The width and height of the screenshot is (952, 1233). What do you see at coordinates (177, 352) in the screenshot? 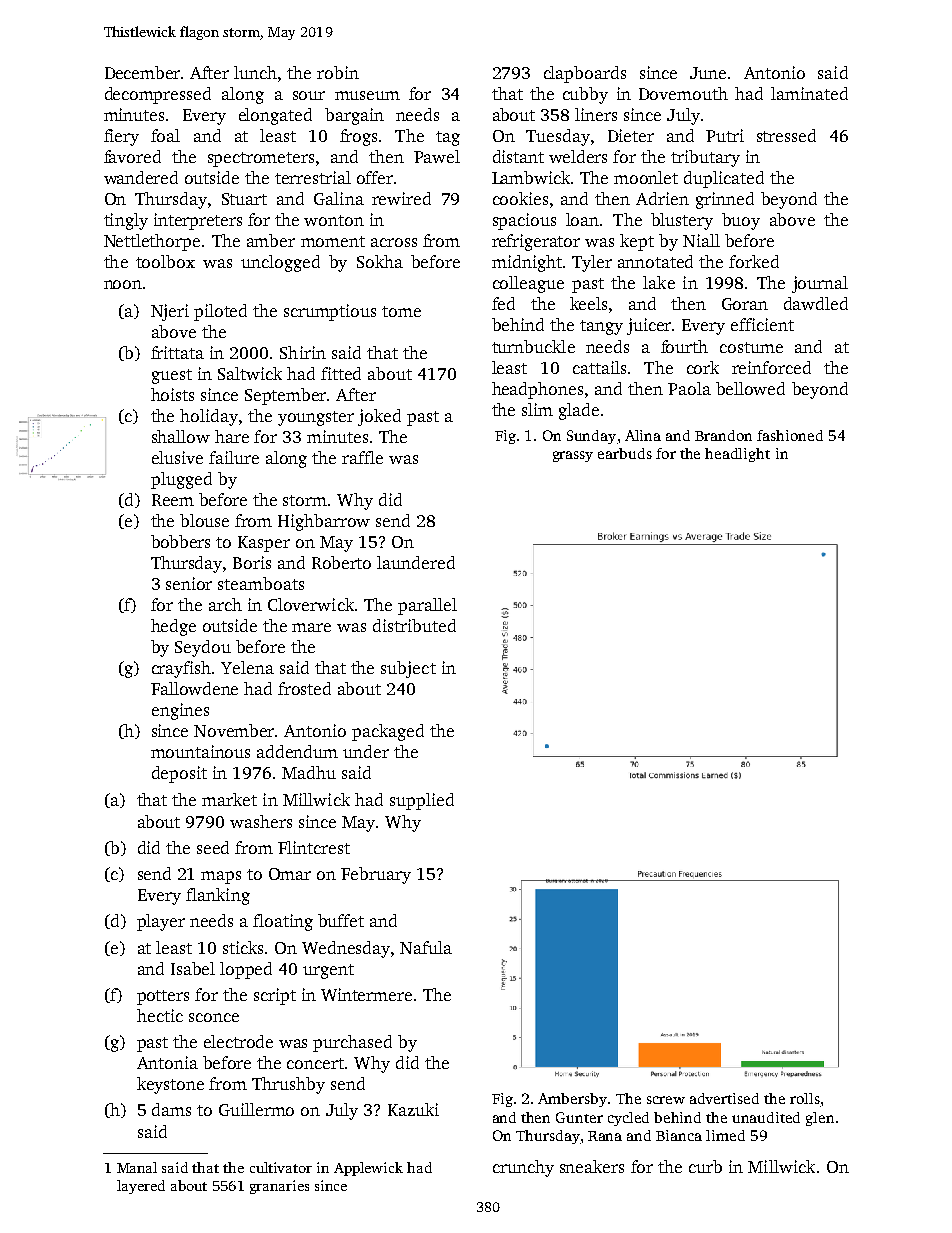
I see `frittata` at bounding box center [177, 352].
